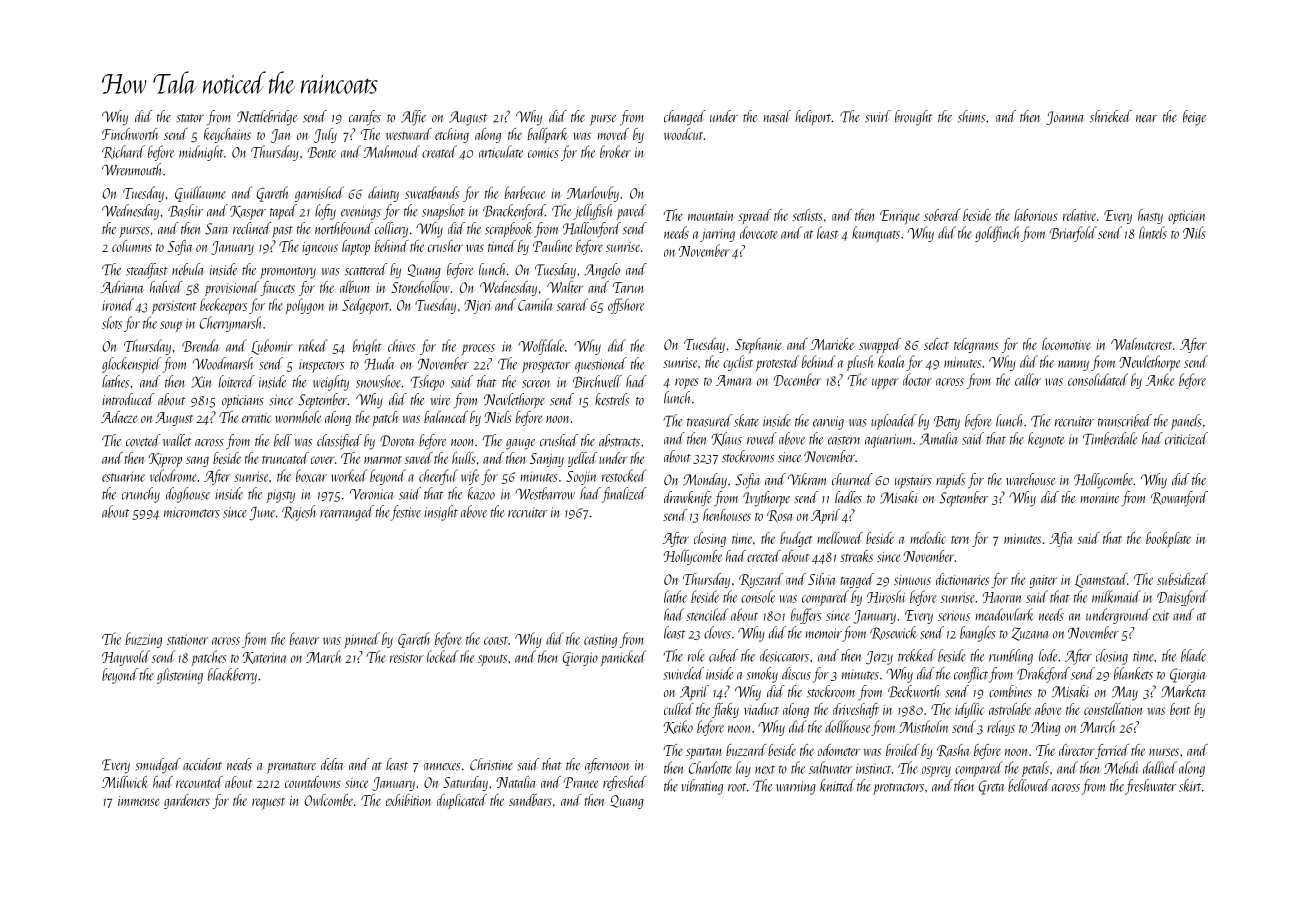 Image resolution: width=1308 pixels, height=924 pixels. What do you see at coordinates (291, 768) in the screenshot?
I see `premature` at bounding box center [291, 768].
